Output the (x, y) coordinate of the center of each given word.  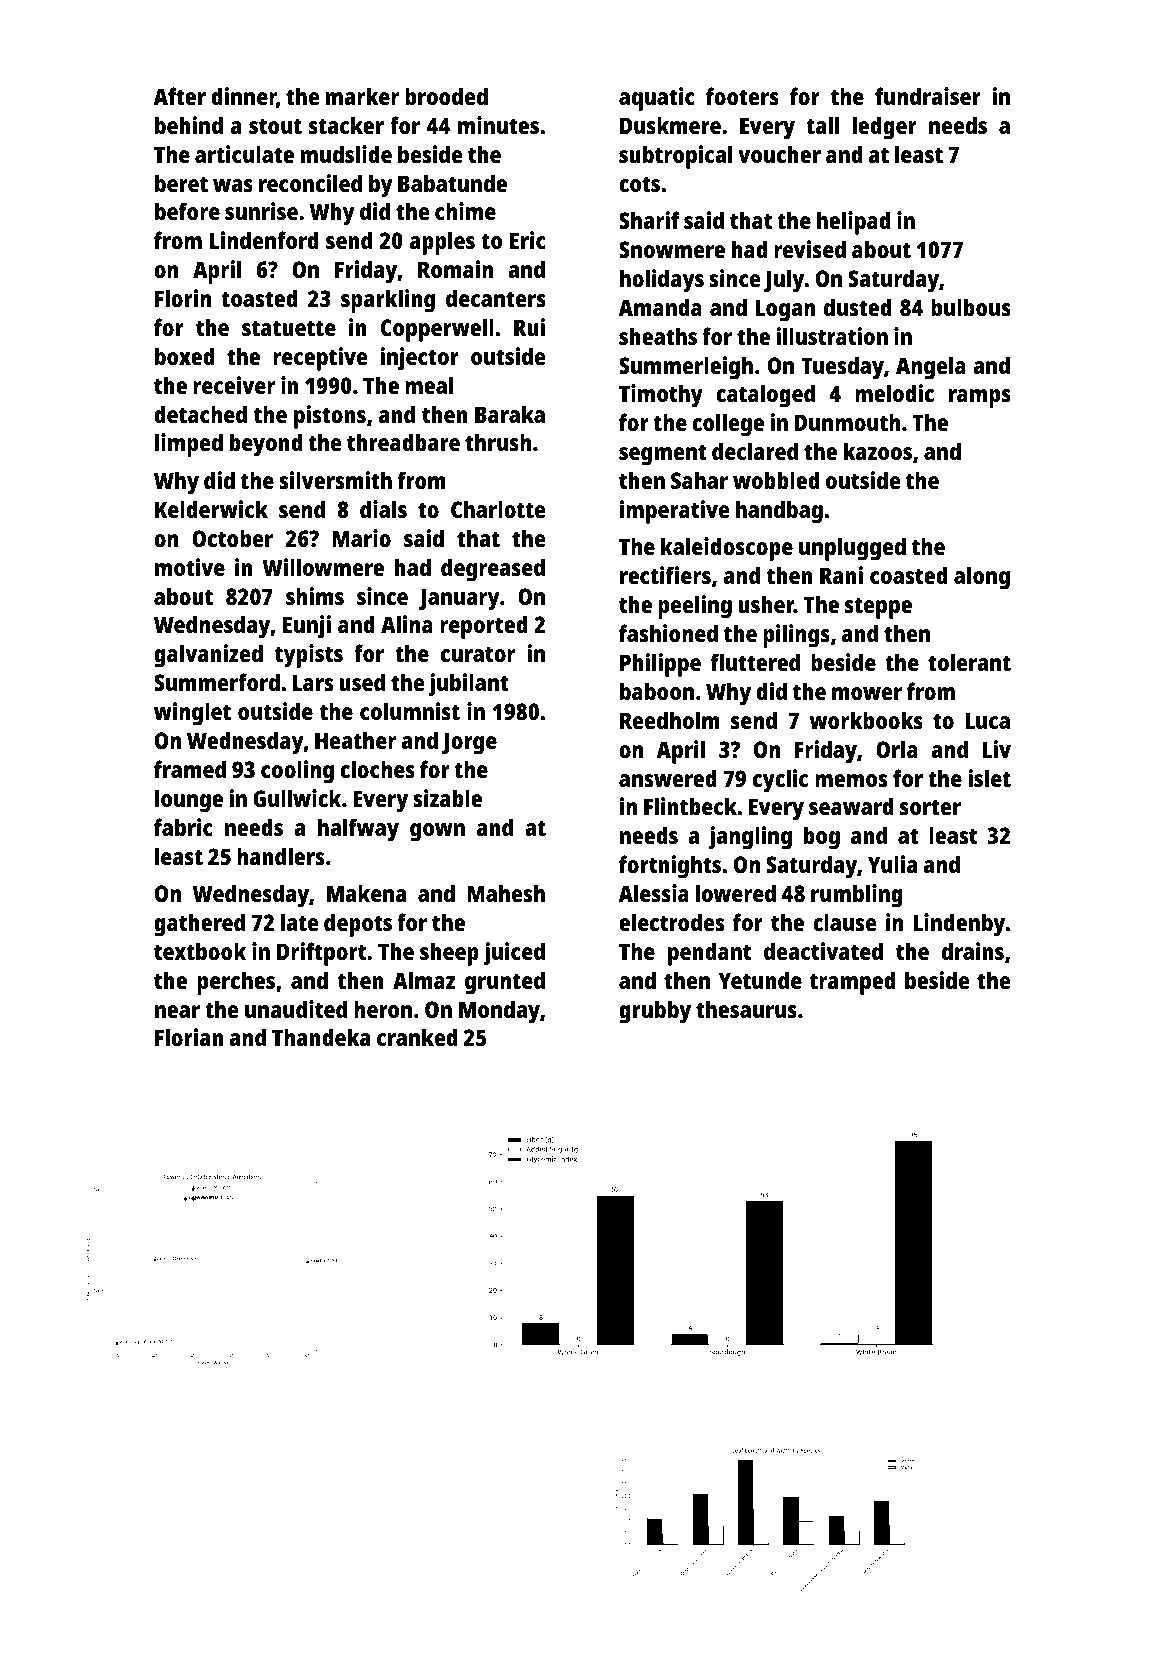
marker (362, 96)
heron (383, 1009)
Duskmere (670, 125)
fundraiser (928, 96)
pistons (330, 417)
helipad (854, 223)
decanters (496, 298)
